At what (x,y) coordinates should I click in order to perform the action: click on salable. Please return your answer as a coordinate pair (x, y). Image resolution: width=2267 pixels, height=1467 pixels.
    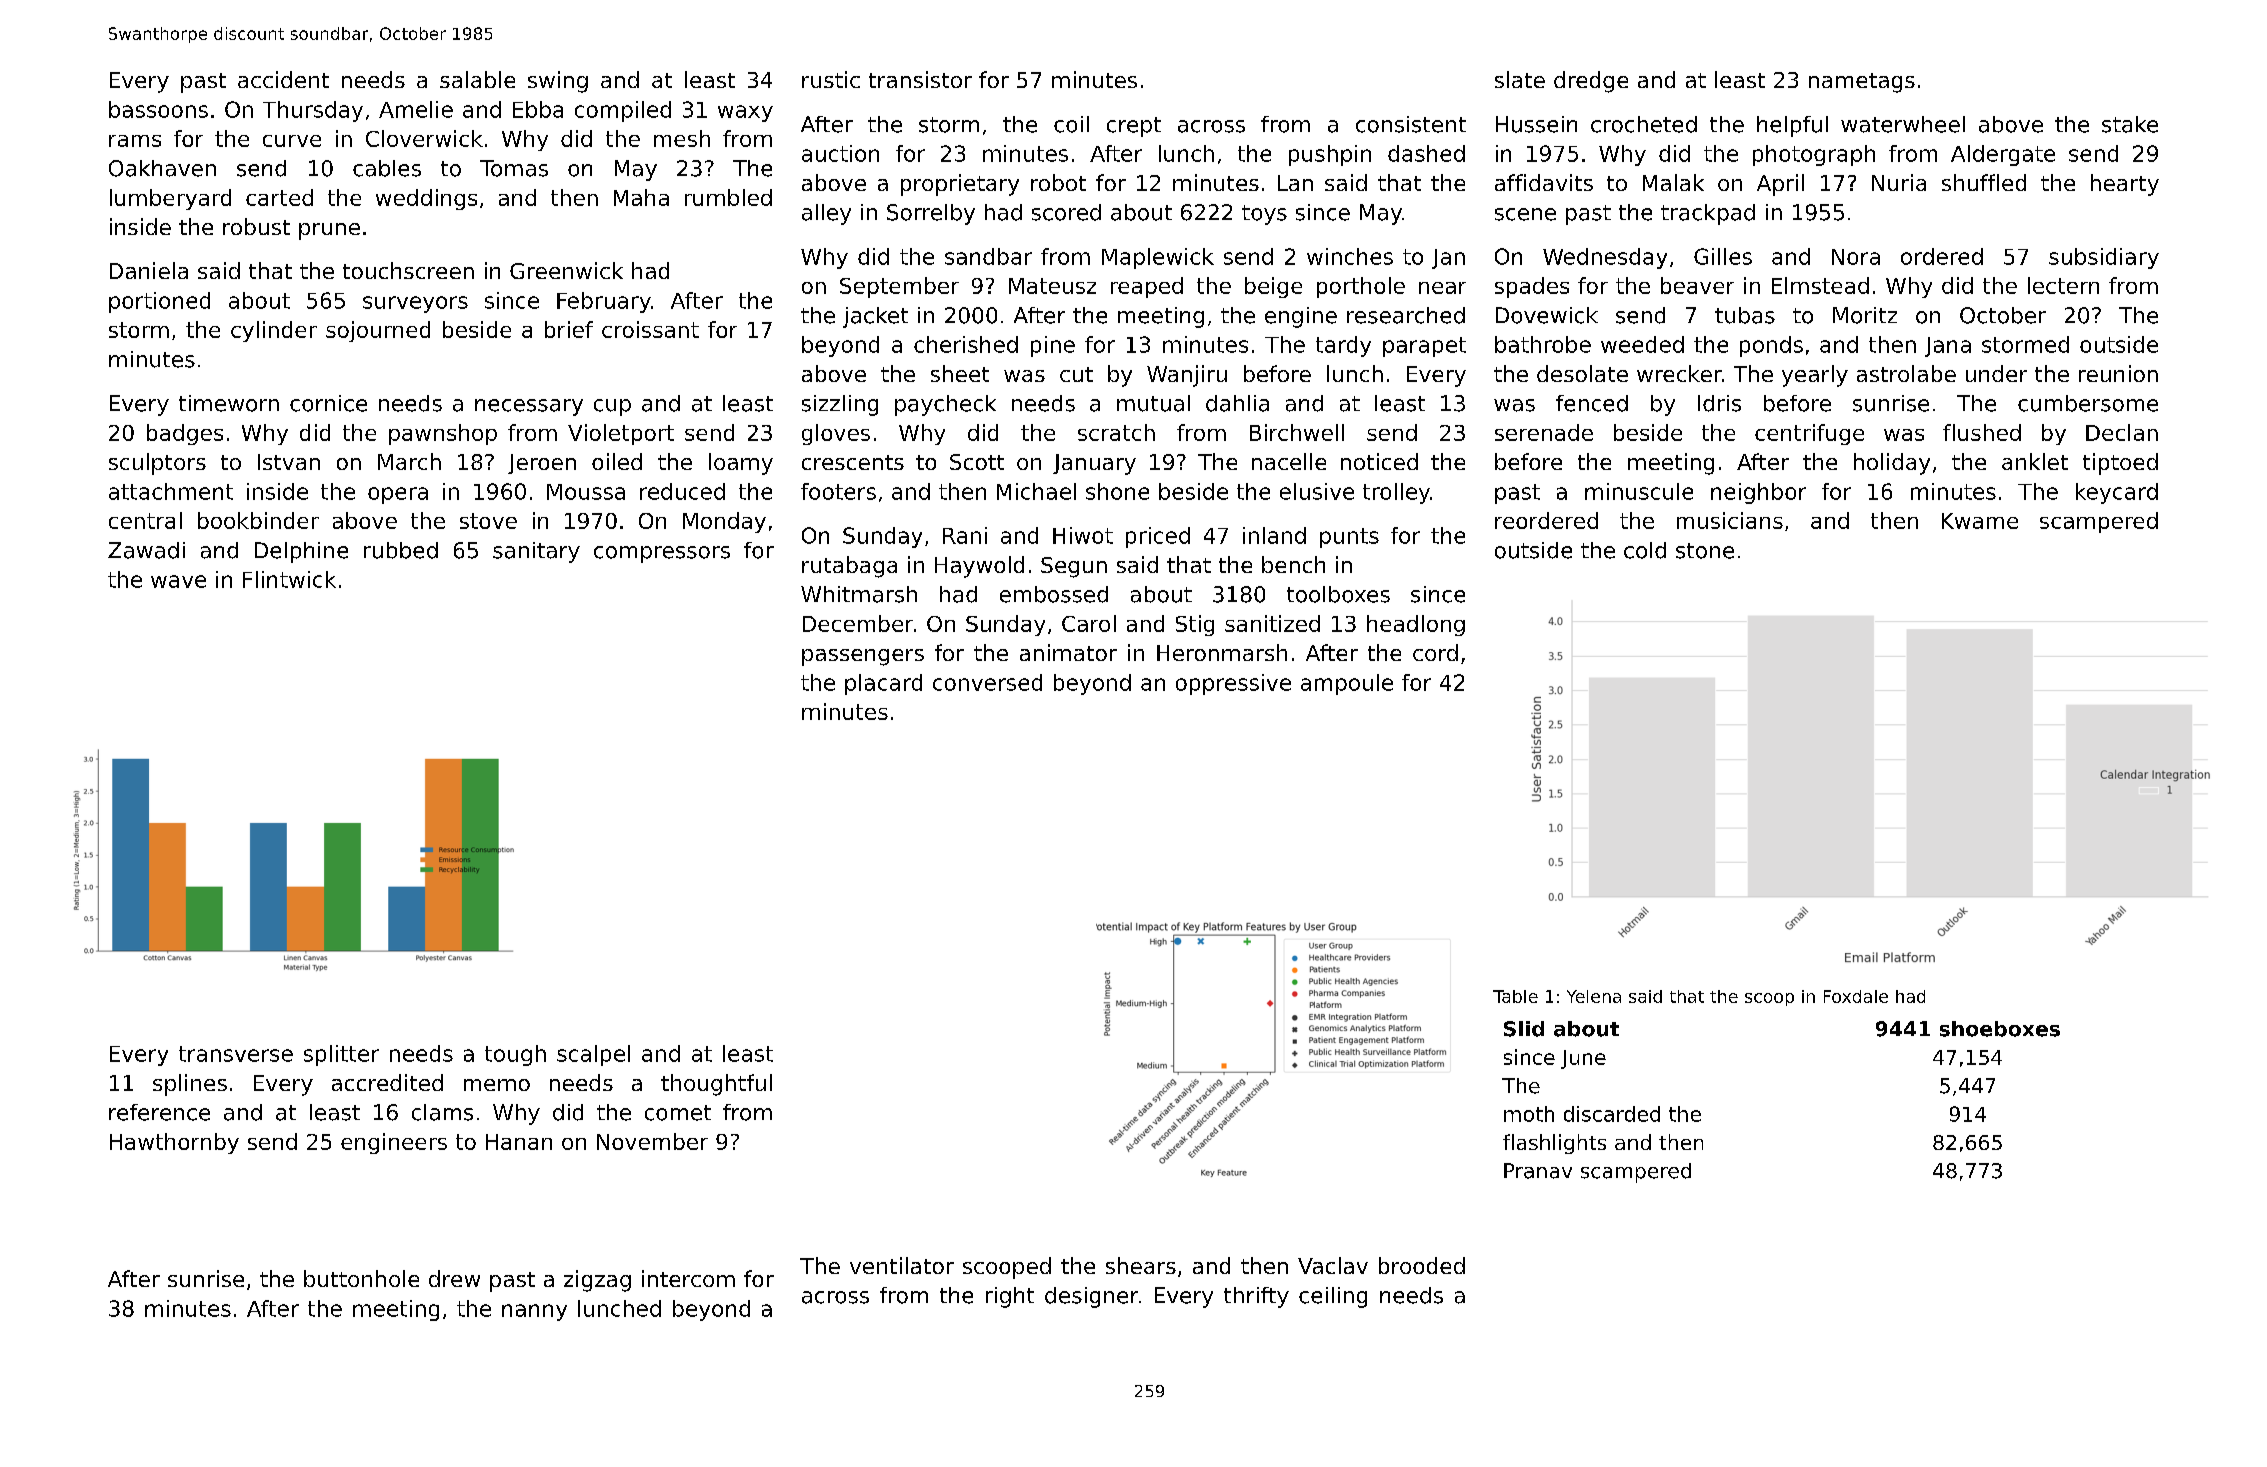
    Looking at the image, I should click on (477, 79).
